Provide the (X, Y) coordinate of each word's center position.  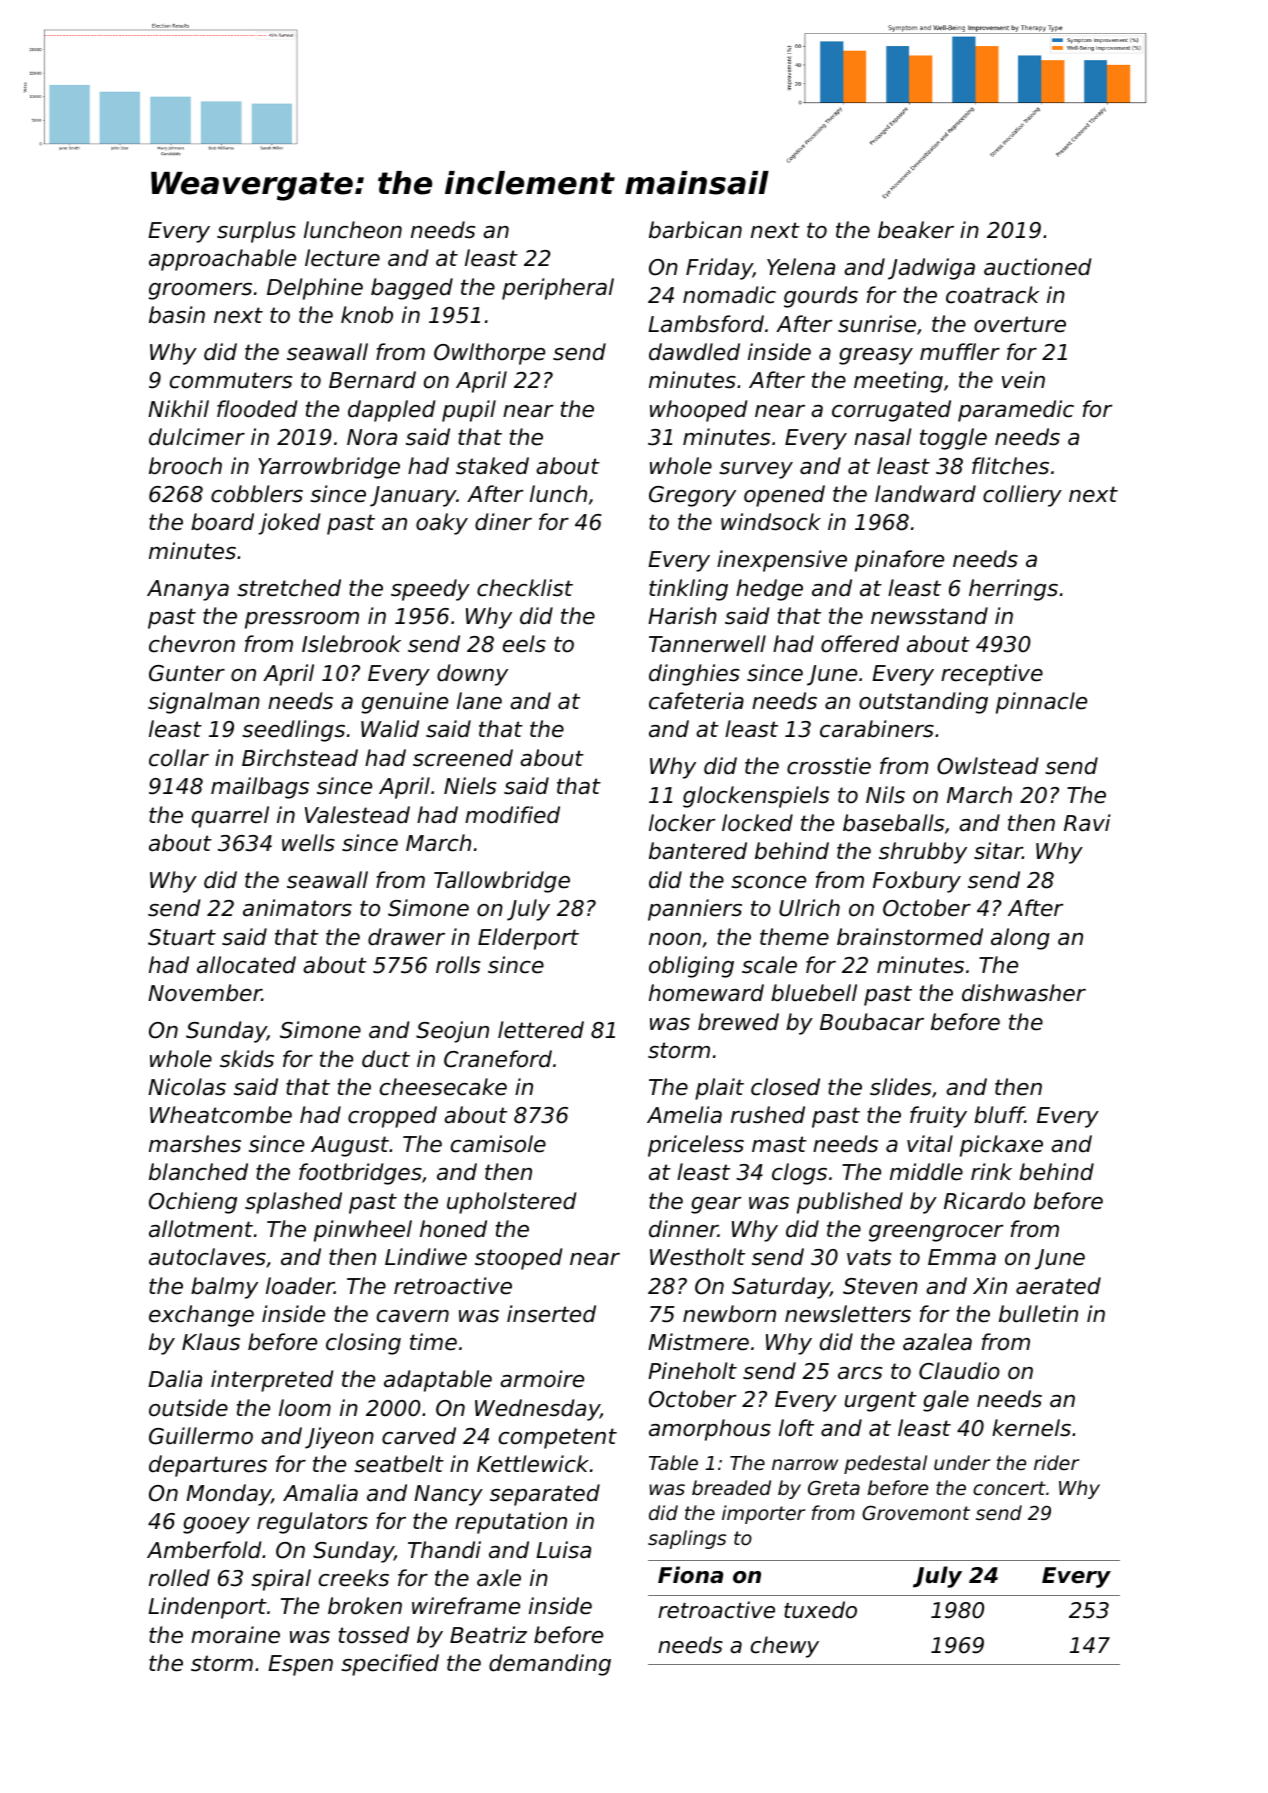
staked (492, 466)
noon (675, 939)
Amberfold (204, 1550)
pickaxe (1001, 1146)
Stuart (182, 937)
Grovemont (916, 1513)
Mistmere (698, 1342)
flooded (257, 409)
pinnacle (1041, 703)
